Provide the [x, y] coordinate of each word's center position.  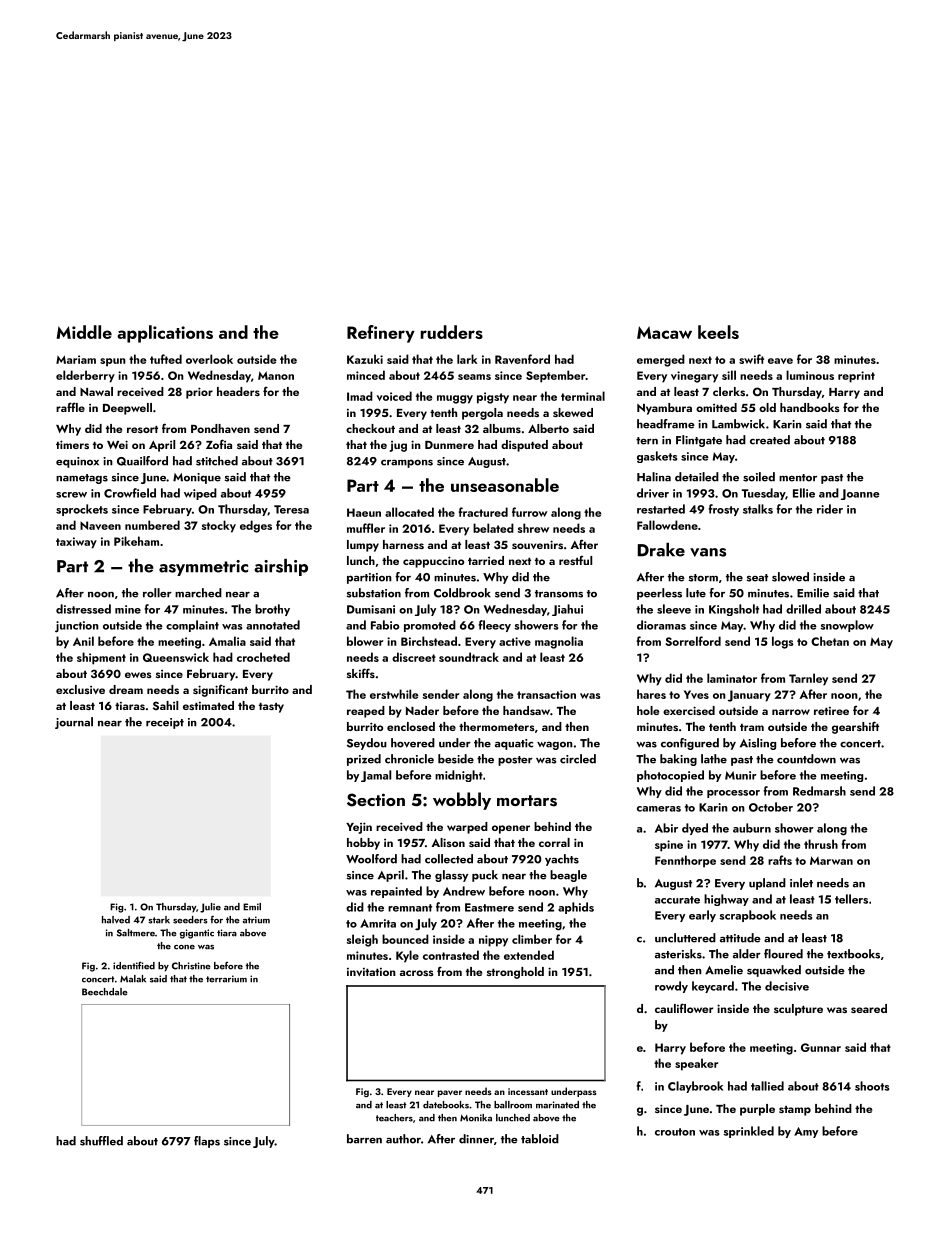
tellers [851, 899]
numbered [152, 525]
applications [165, 334]
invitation [371, 972]
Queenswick [176, 657]
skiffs [361, 673]
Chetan [830, 641]
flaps [207, 1142]
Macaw [664, 332]
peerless [659, 594]
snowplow [847, 626]
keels [718, 332]
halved [116, 920]
